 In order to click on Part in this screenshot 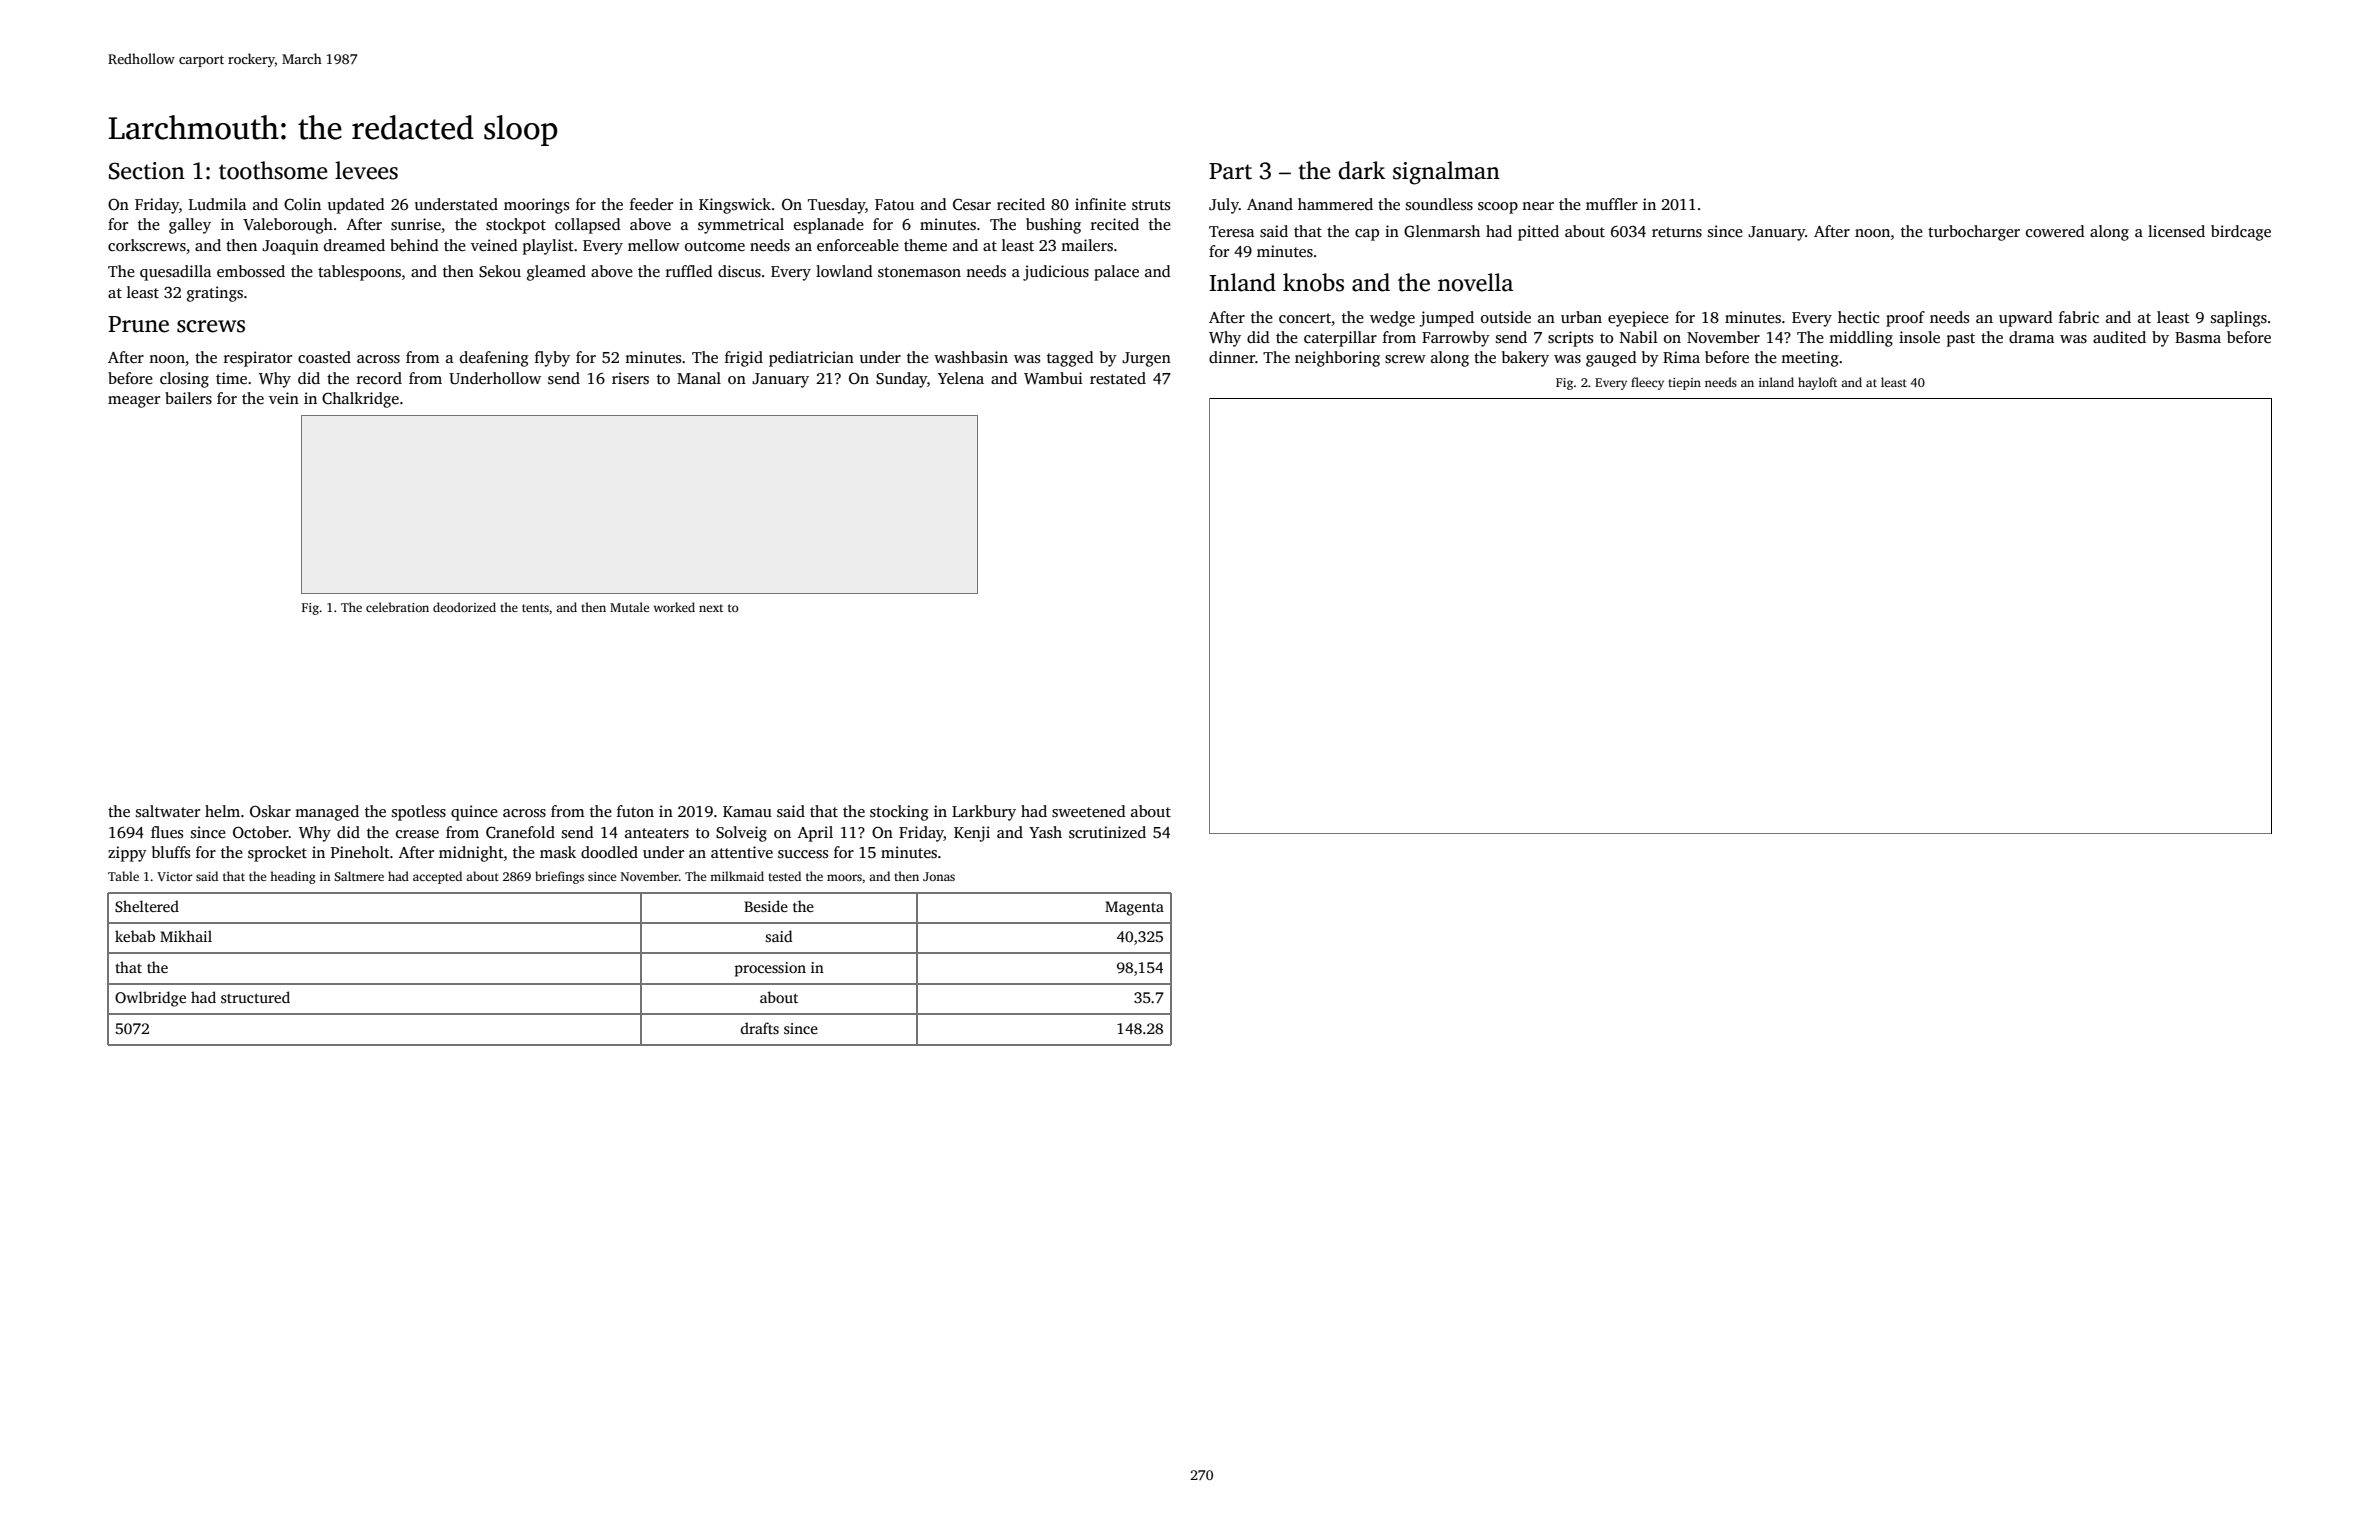, I will do `click(1230, 171)`.
